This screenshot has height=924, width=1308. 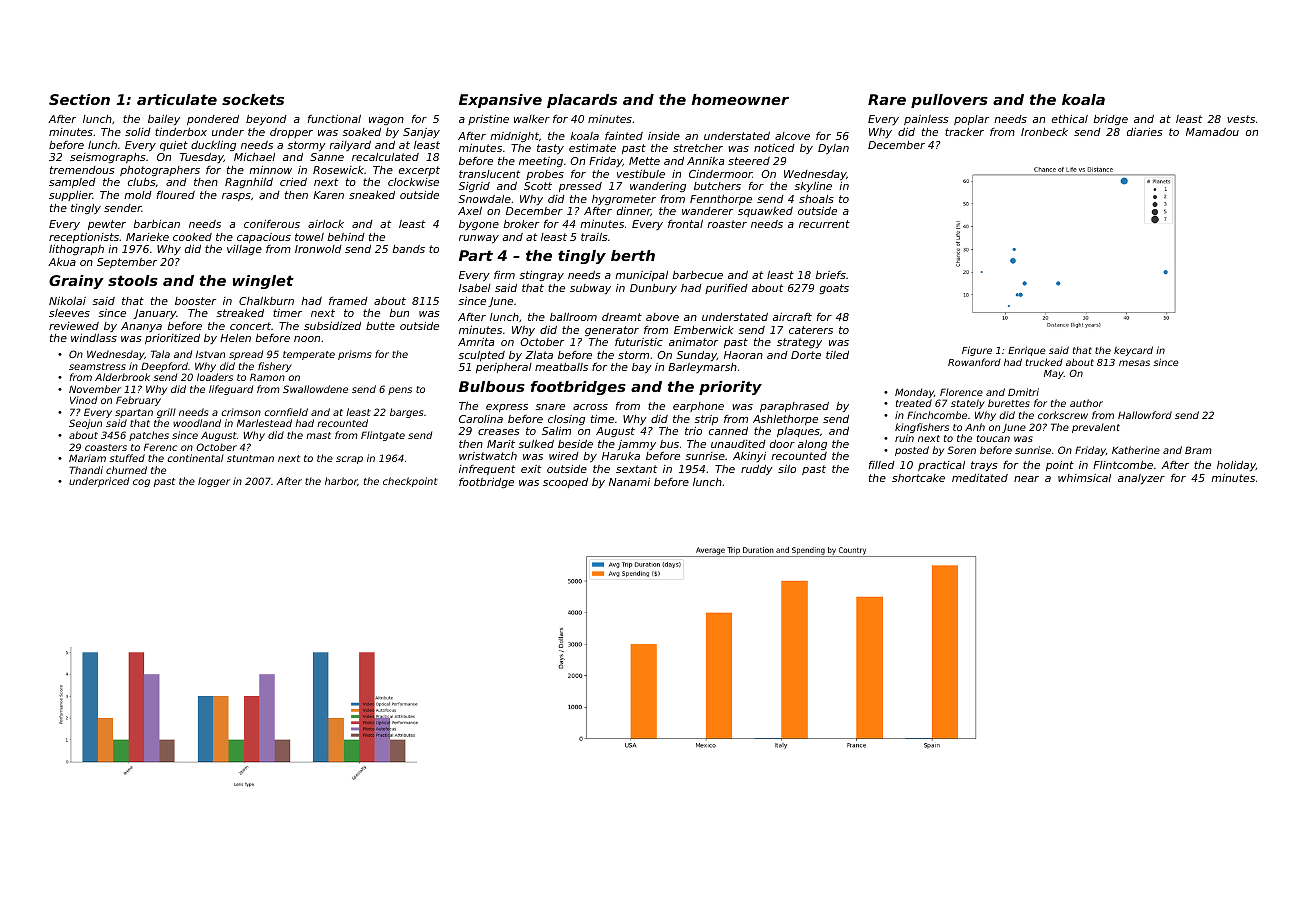 What do you see at coordinates (62, 262) in the screenshot?
I see `Akua` at bounding box center [62, 262].
